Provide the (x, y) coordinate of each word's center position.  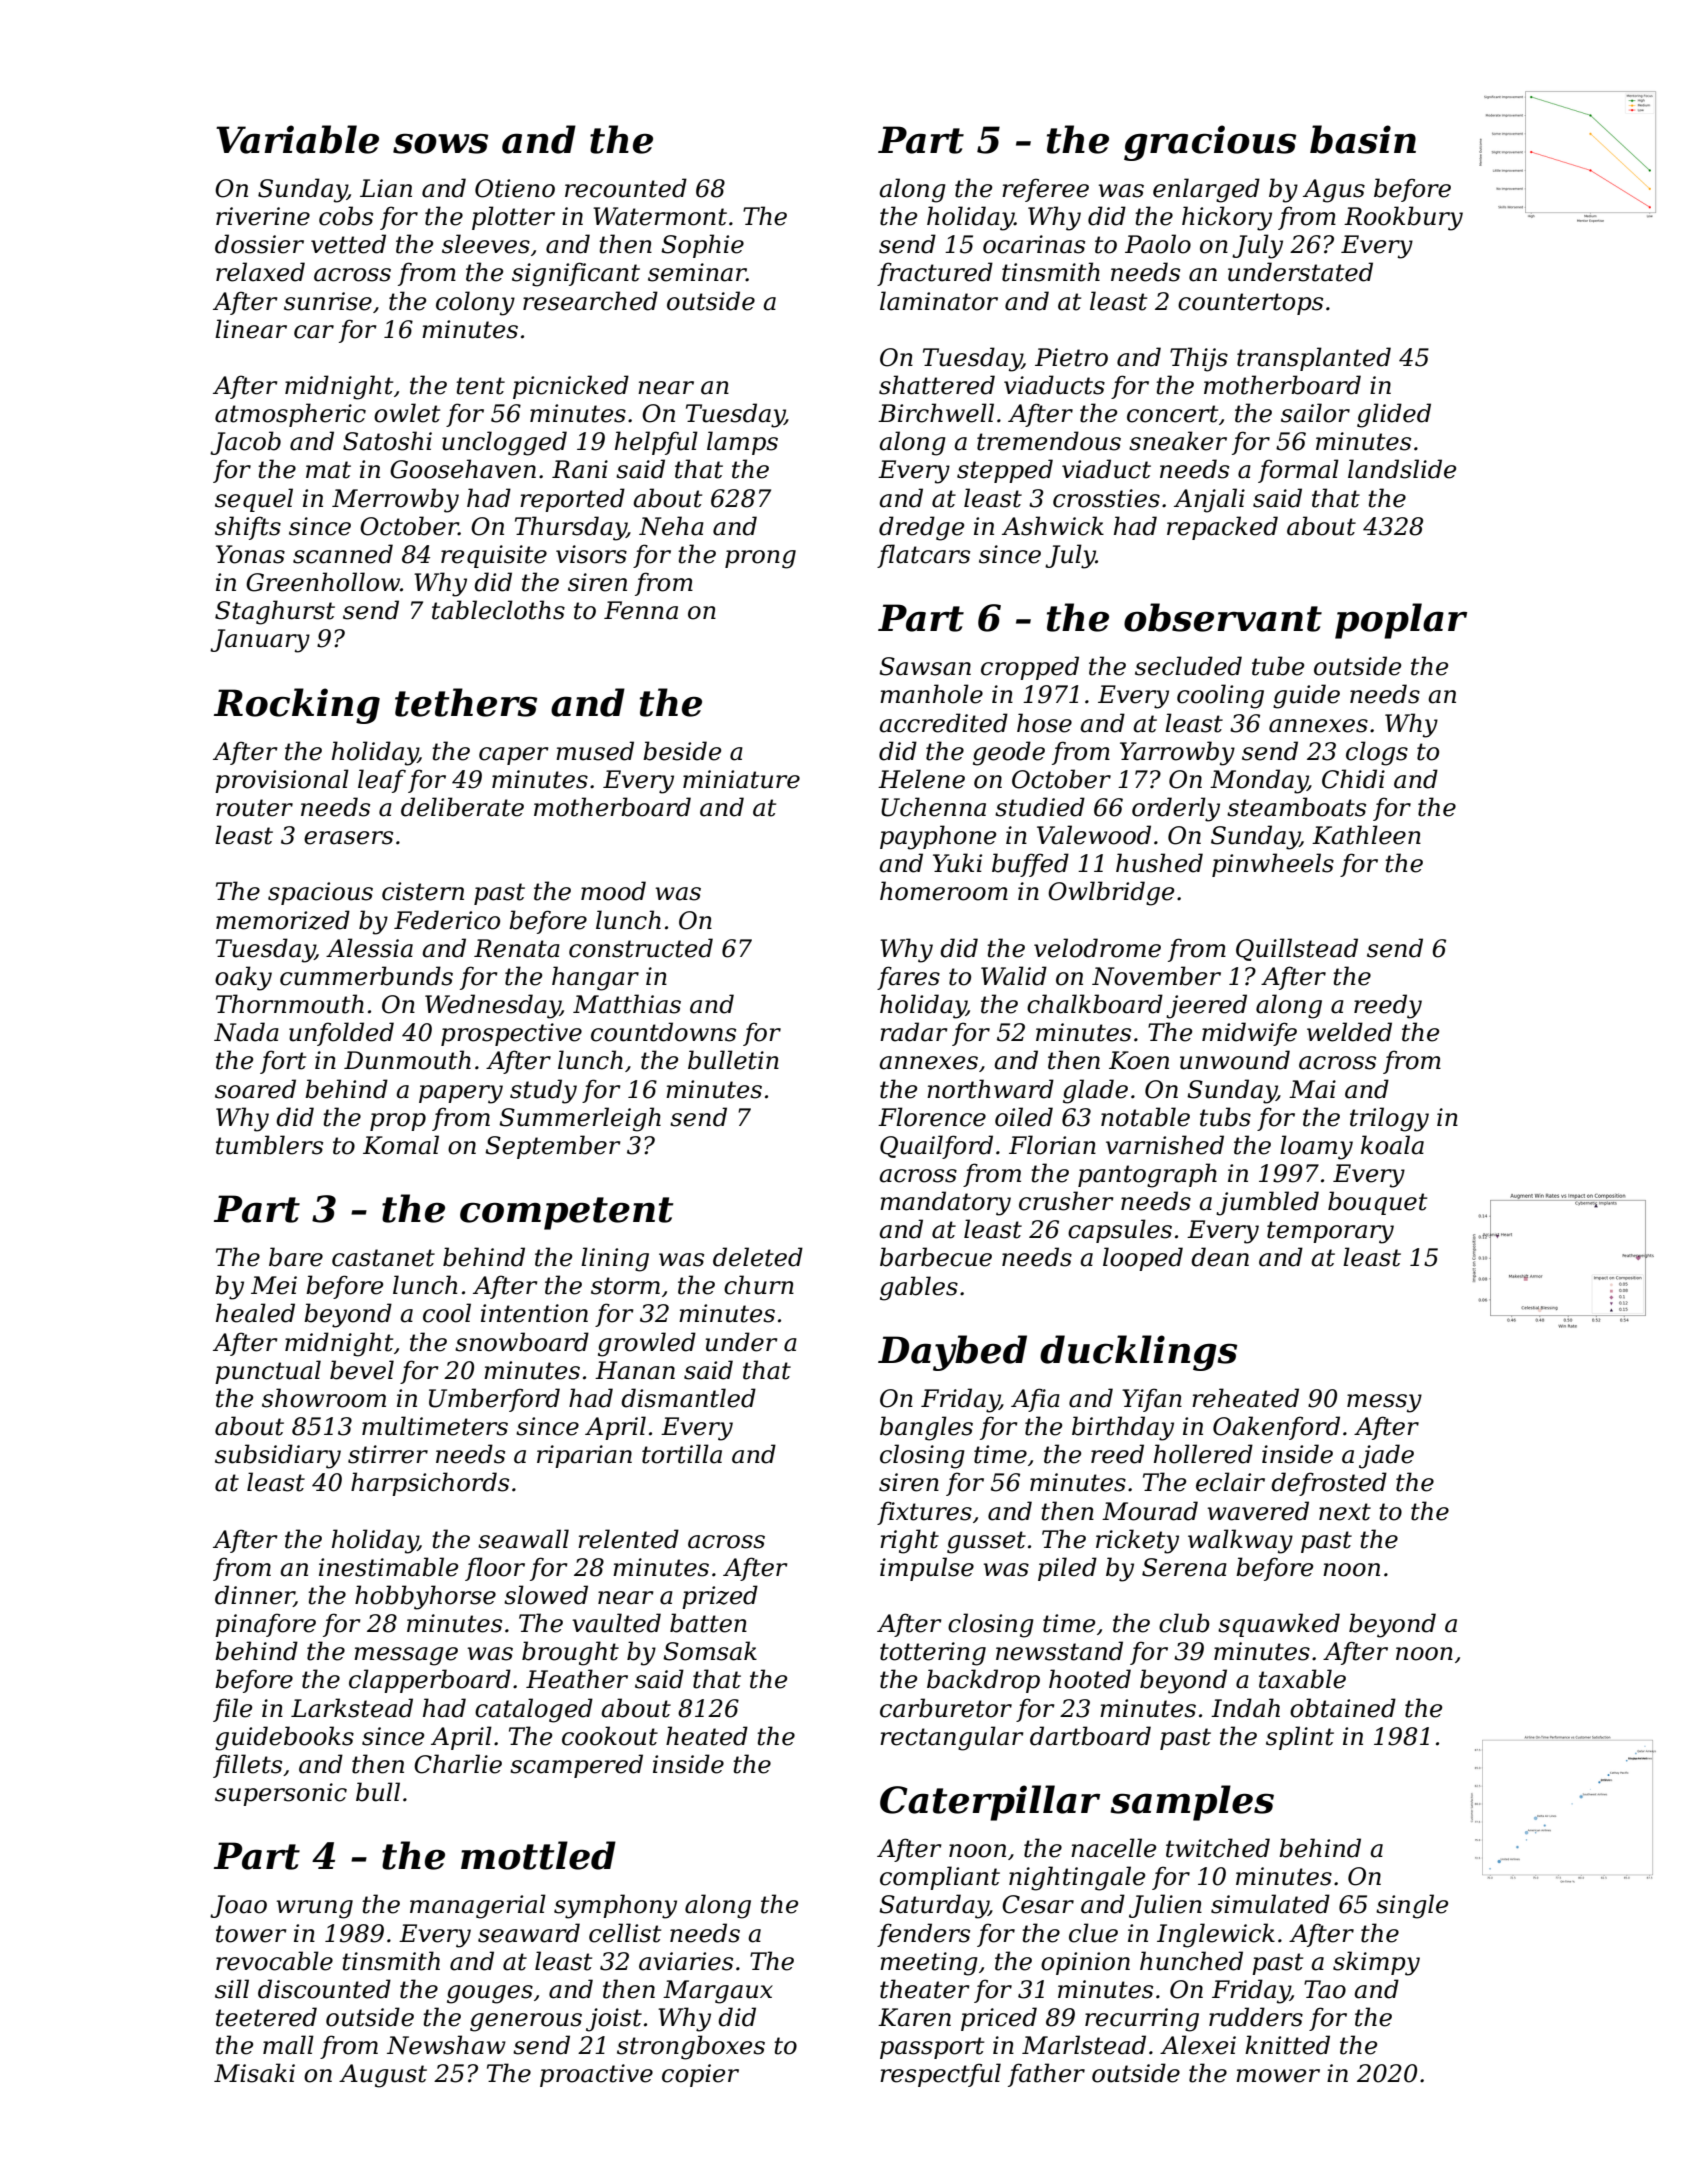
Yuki (957, 863)
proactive (596, 2075)
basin (1363, 139)
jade (1386, 1456)
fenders (923, 1935)
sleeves (486, 244)
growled (647, 1344)
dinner (254, 1596)
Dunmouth (407, 1060)
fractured (935, 274)
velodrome (1097, 948)
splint (1300, 1738)
